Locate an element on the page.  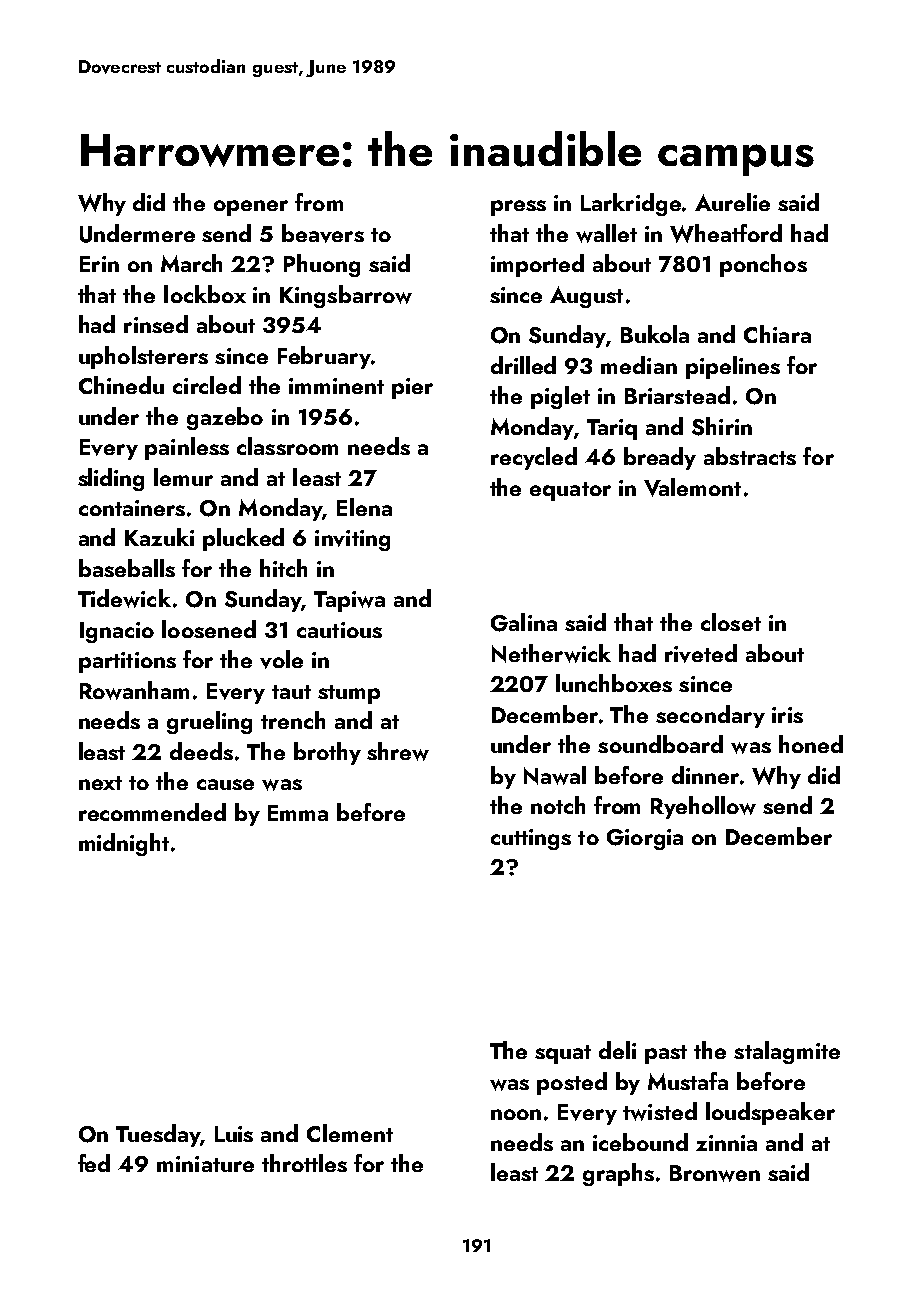
cuttings is located at coordinates (531, 839).
